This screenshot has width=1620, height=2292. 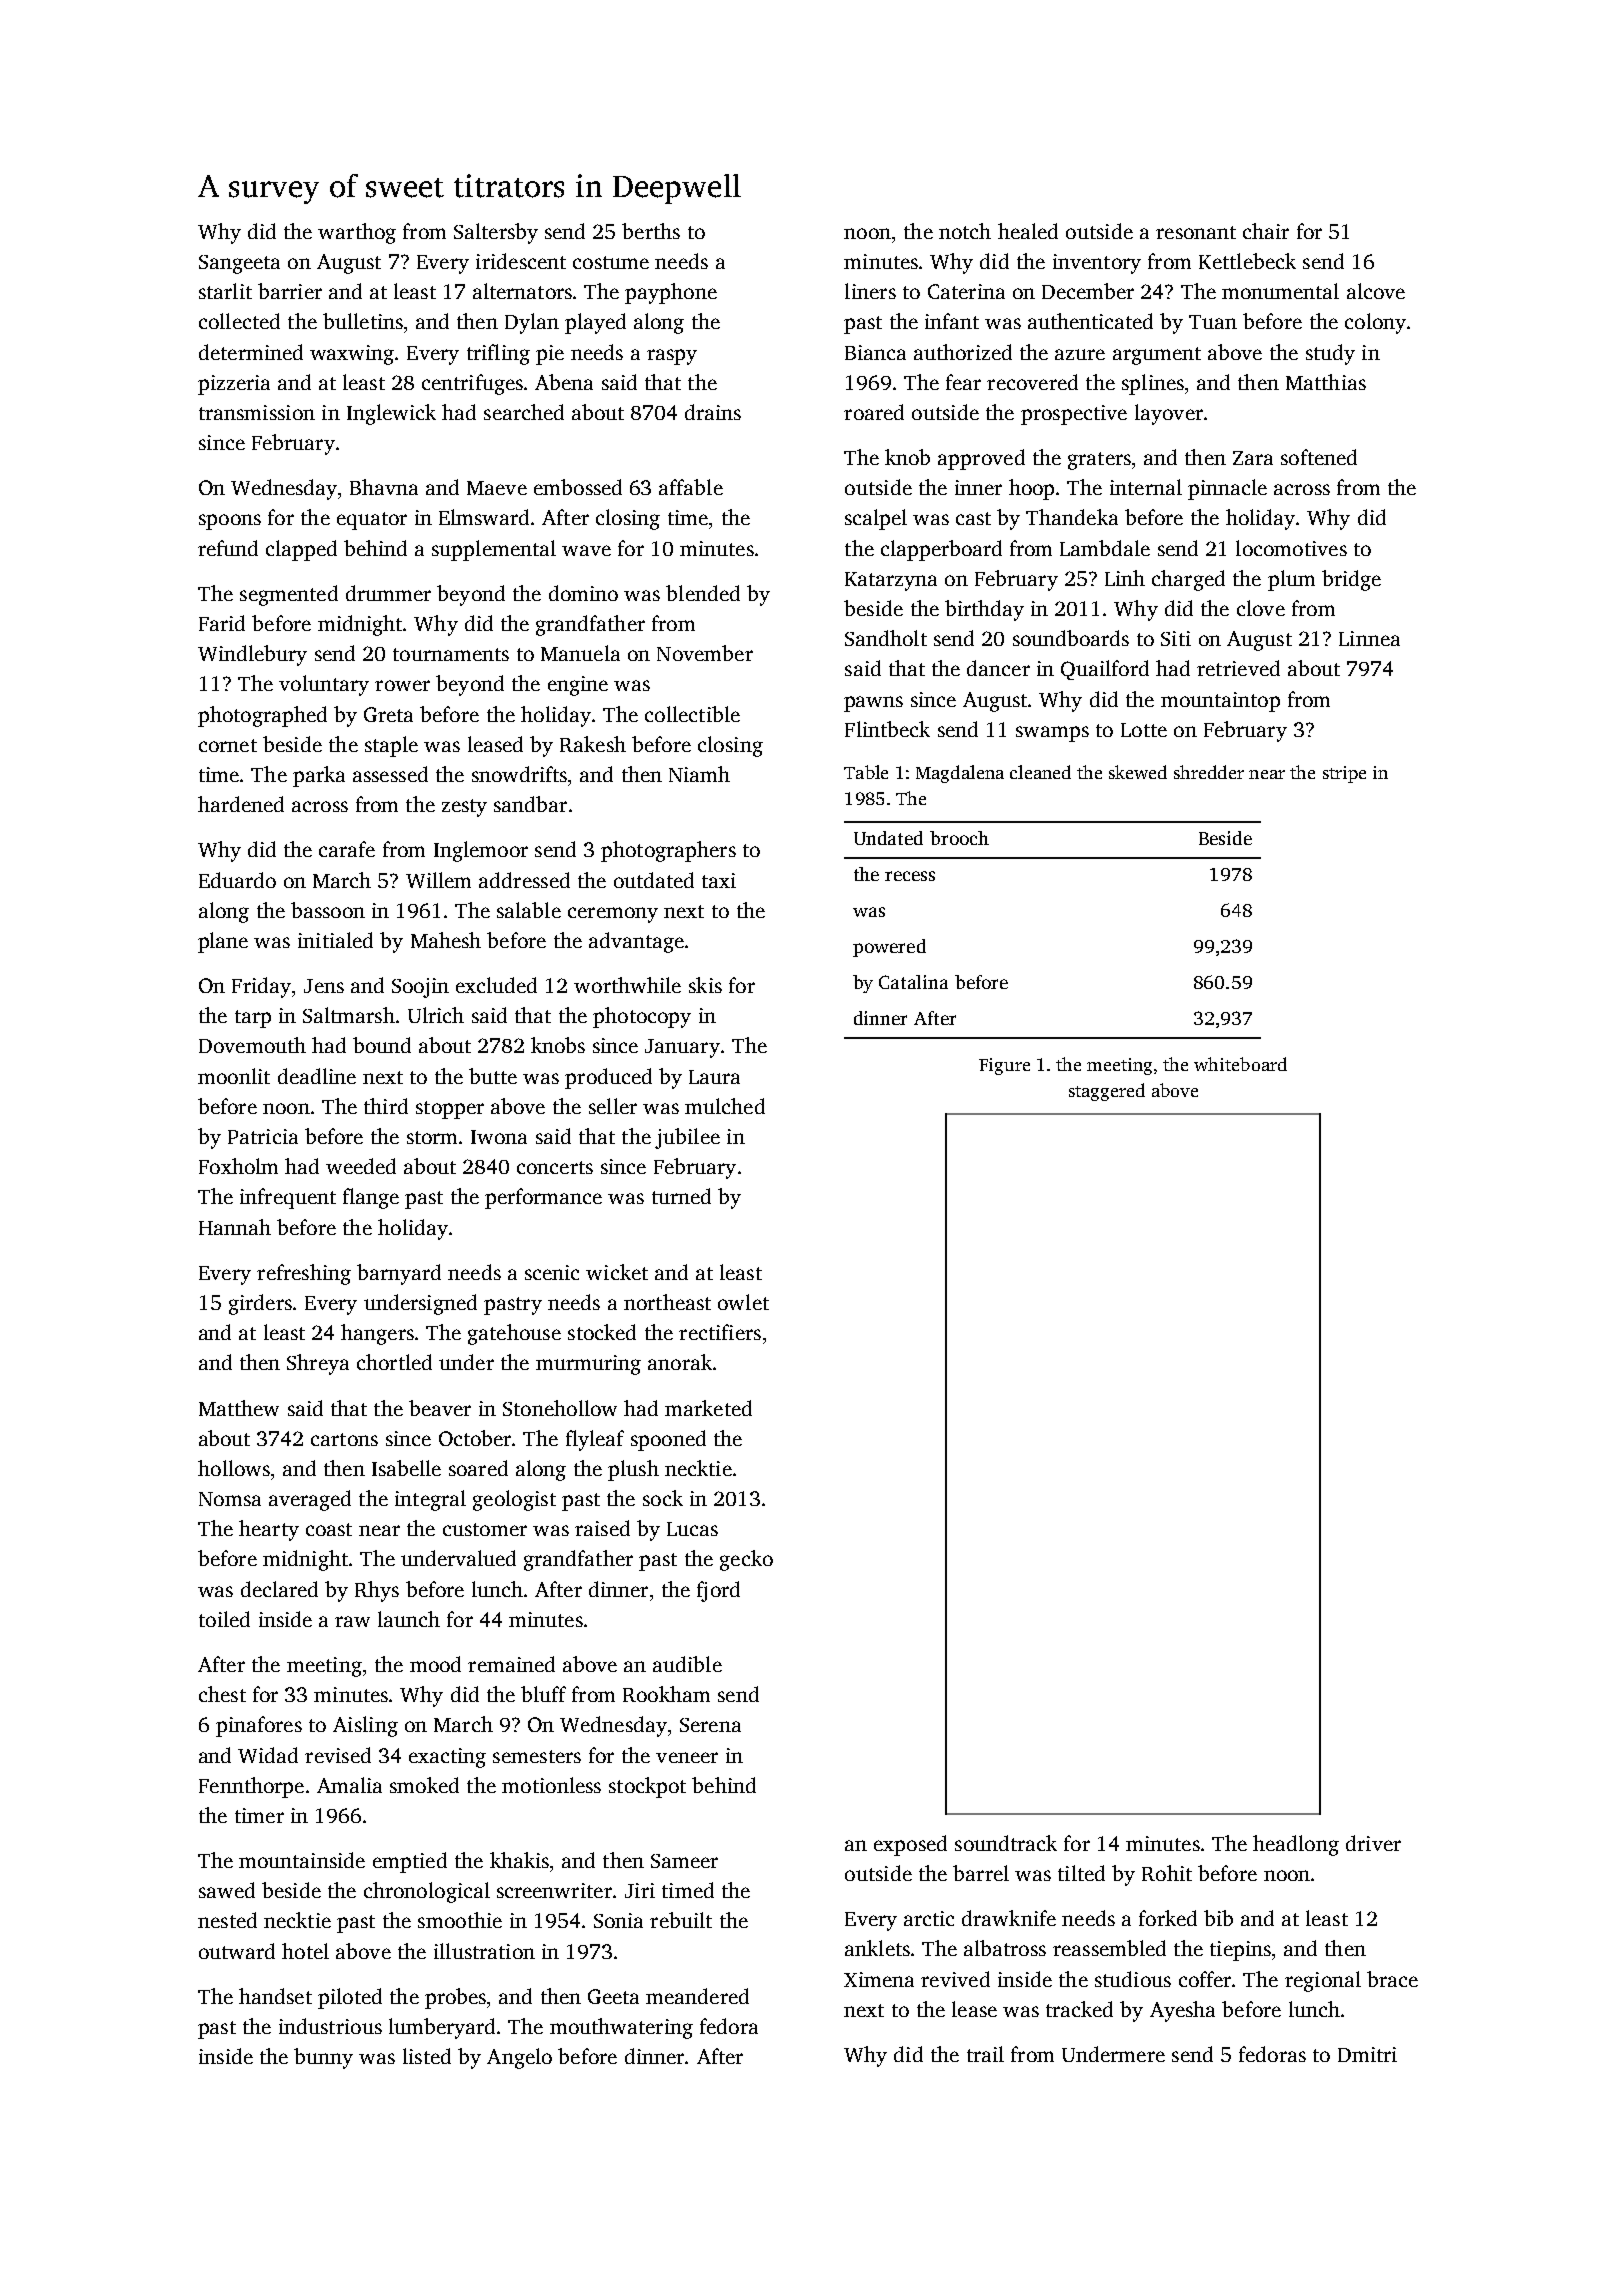 What do you see at coordinates (713, 412) in the screenshot?
I see `drains` at bounding box center [713, 412].
